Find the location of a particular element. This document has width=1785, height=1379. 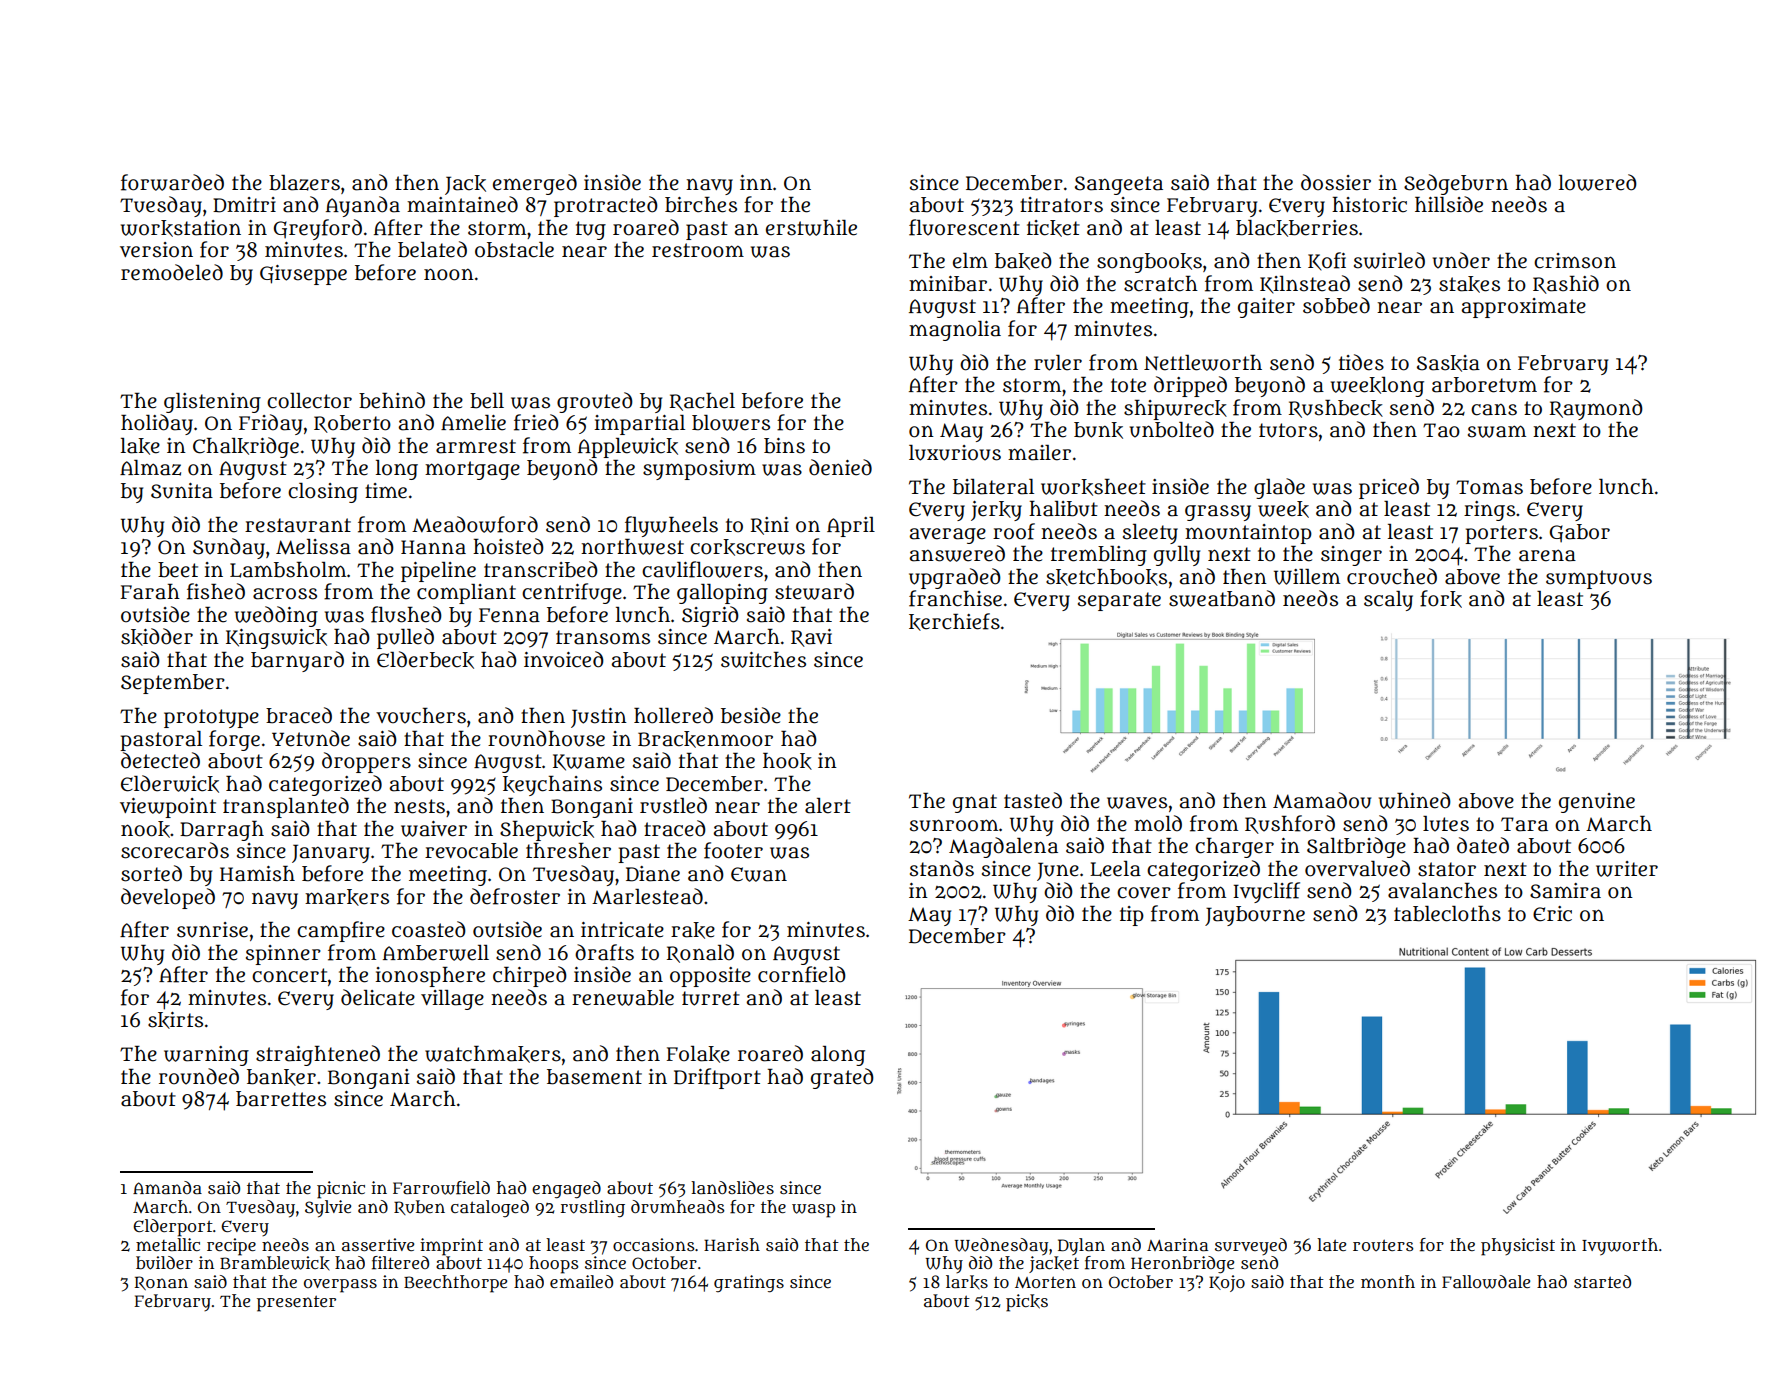

Jaybourne is located at coordinates (1255, 916).
